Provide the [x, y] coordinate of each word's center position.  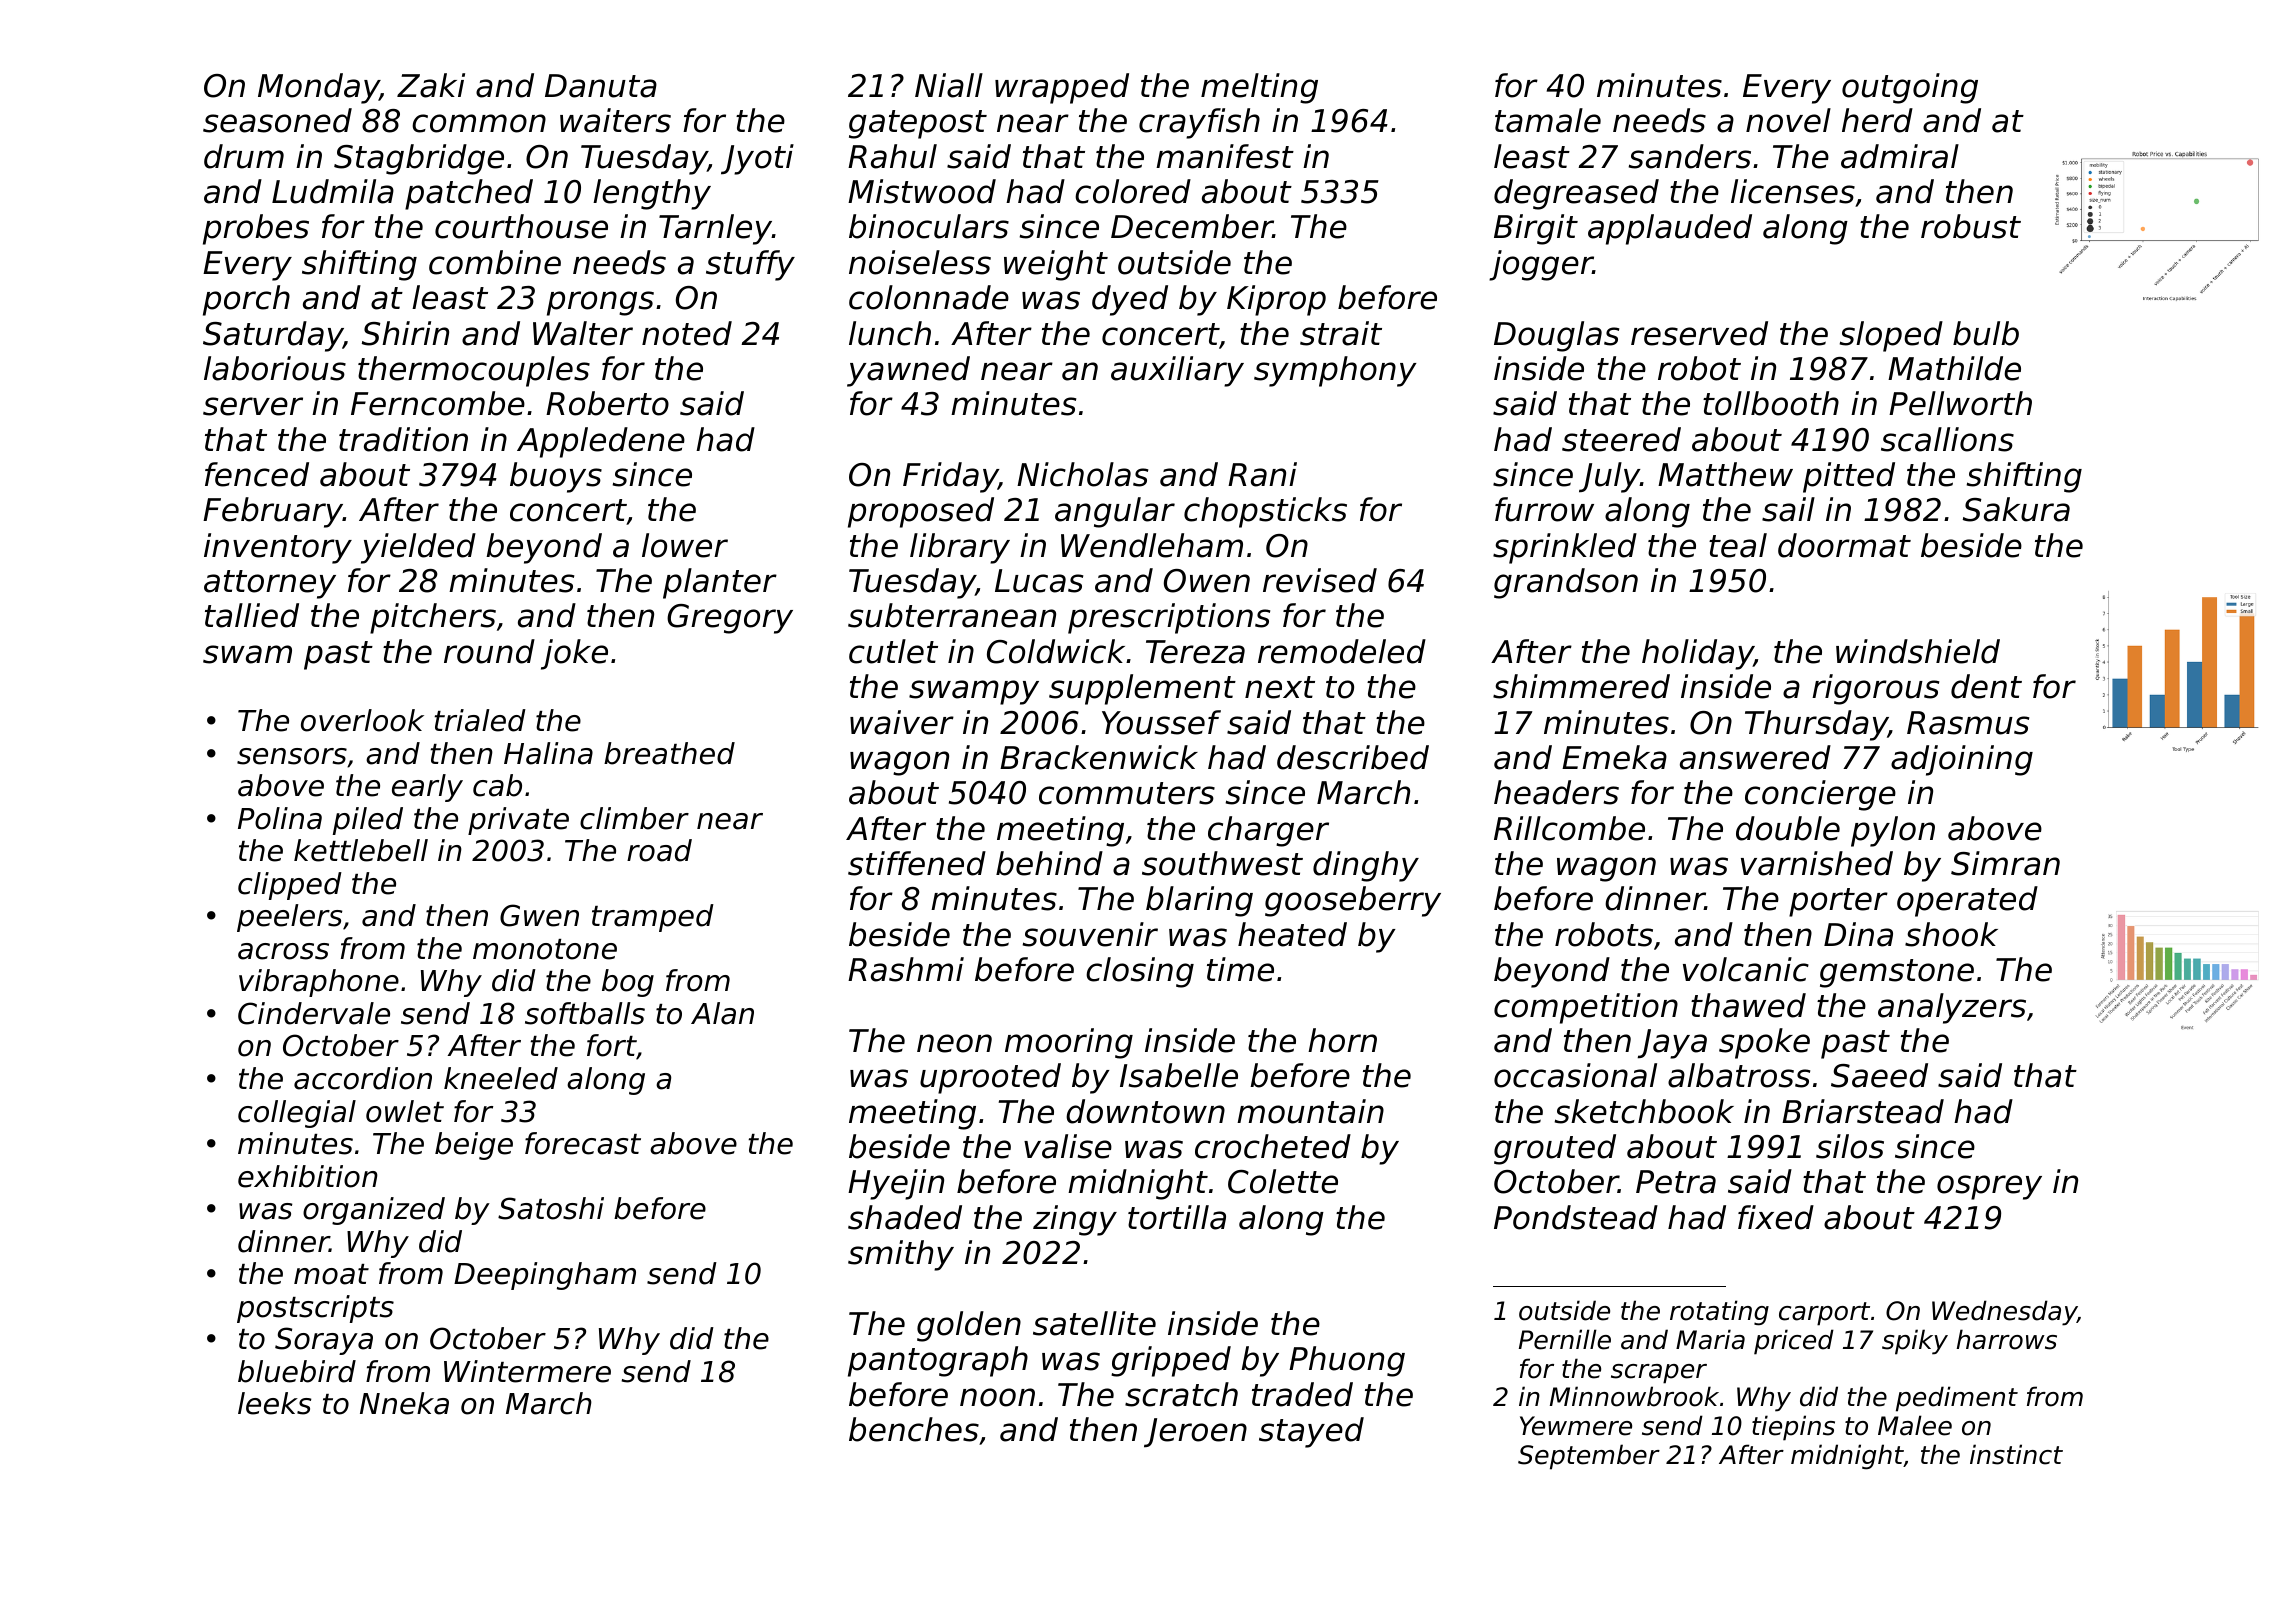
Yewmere [1576, 1426]
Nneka [404, 1403]
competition [1586, 1008]
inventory [278, 548]
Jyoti [757, 159]
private [518, 821]
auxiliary [1177, 371]
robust [1971, 226]
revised [1320, 580]
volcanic [1746, 969]
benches [914, 1429]
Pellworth [1960, 403]
